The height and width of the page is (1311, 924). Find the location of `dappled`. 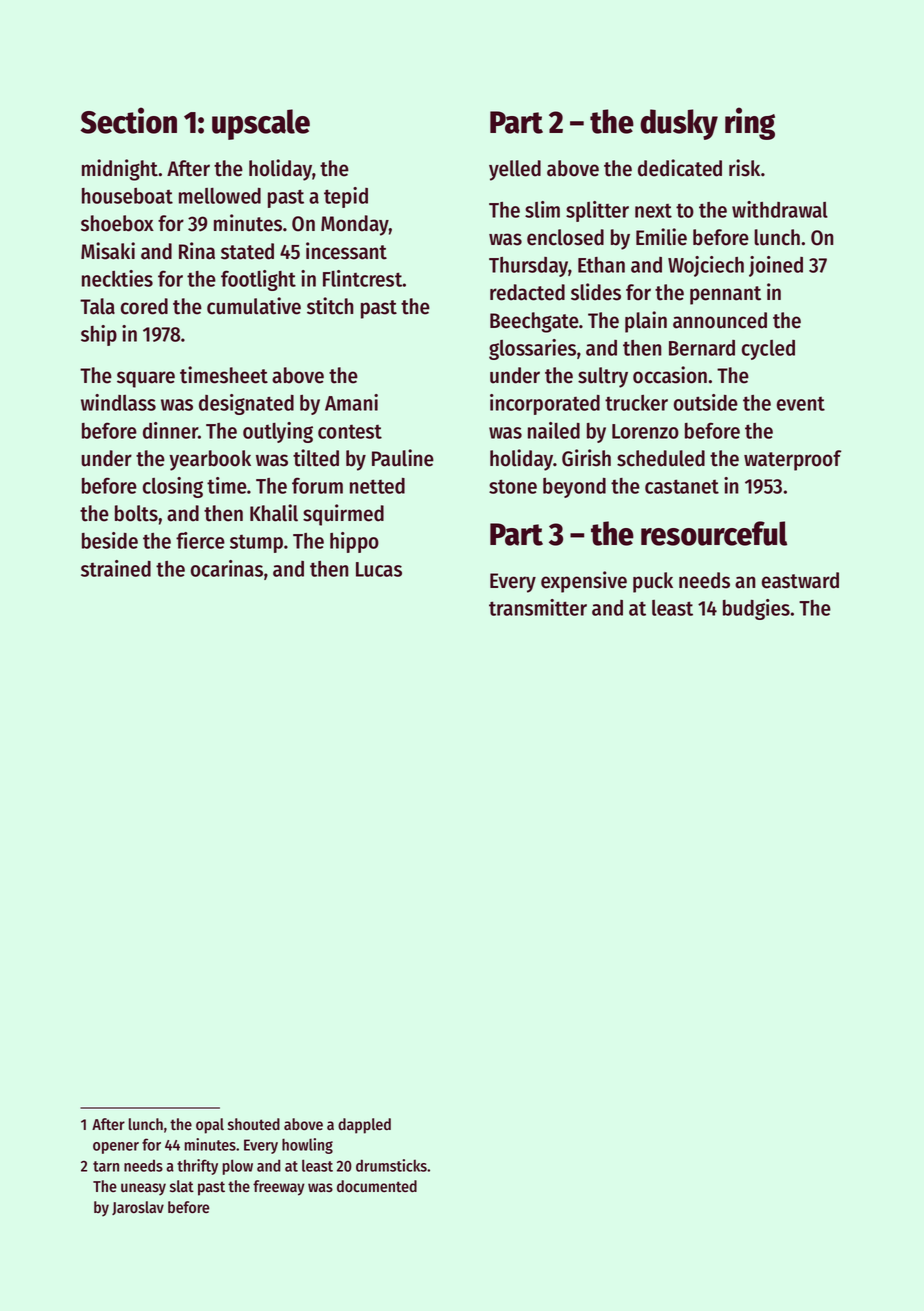

dappled is located at coordinates (364, 1126).
